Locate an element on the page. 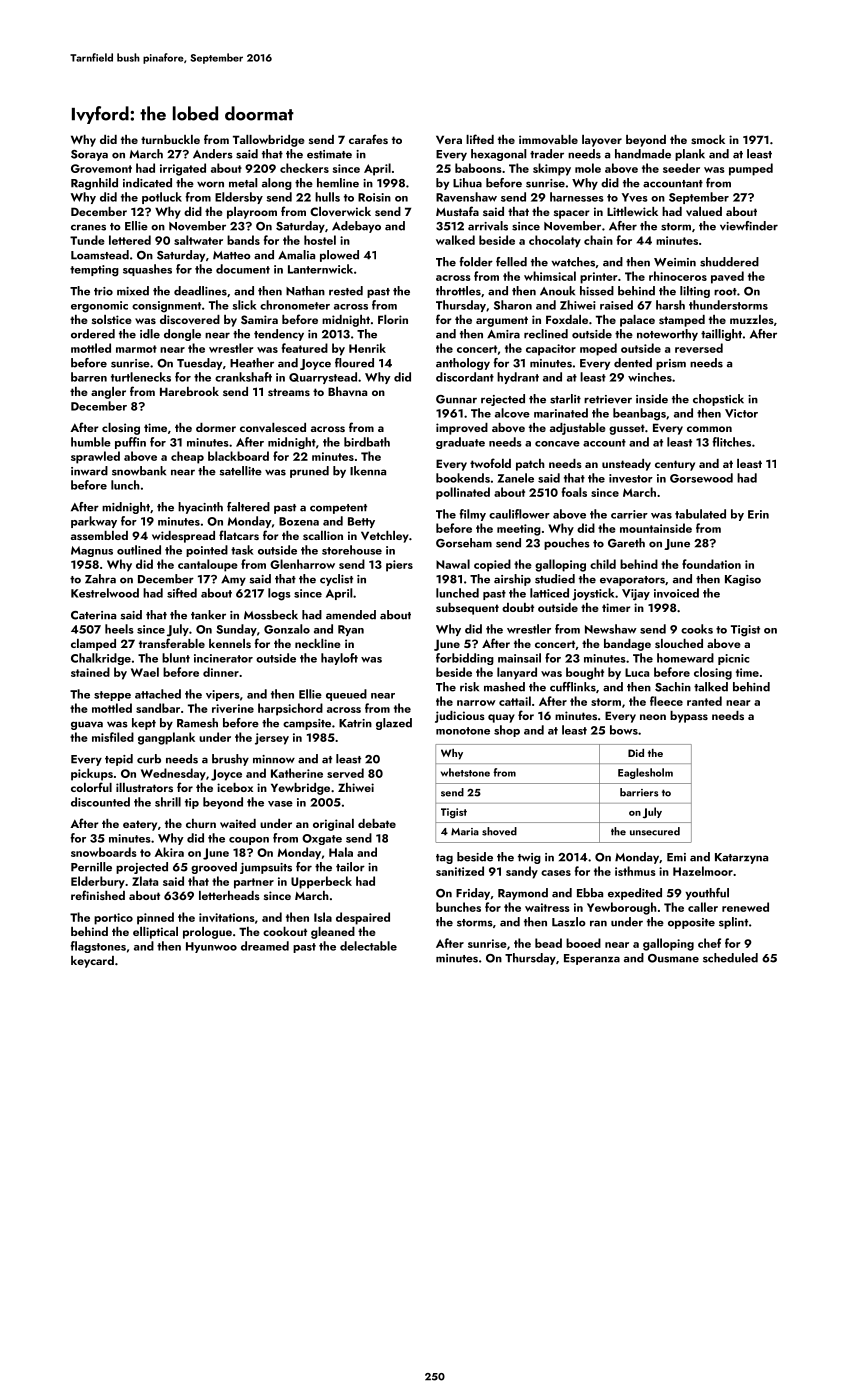 This document has height=1400, width=849. discordant is located at coordinates (465, 377).
